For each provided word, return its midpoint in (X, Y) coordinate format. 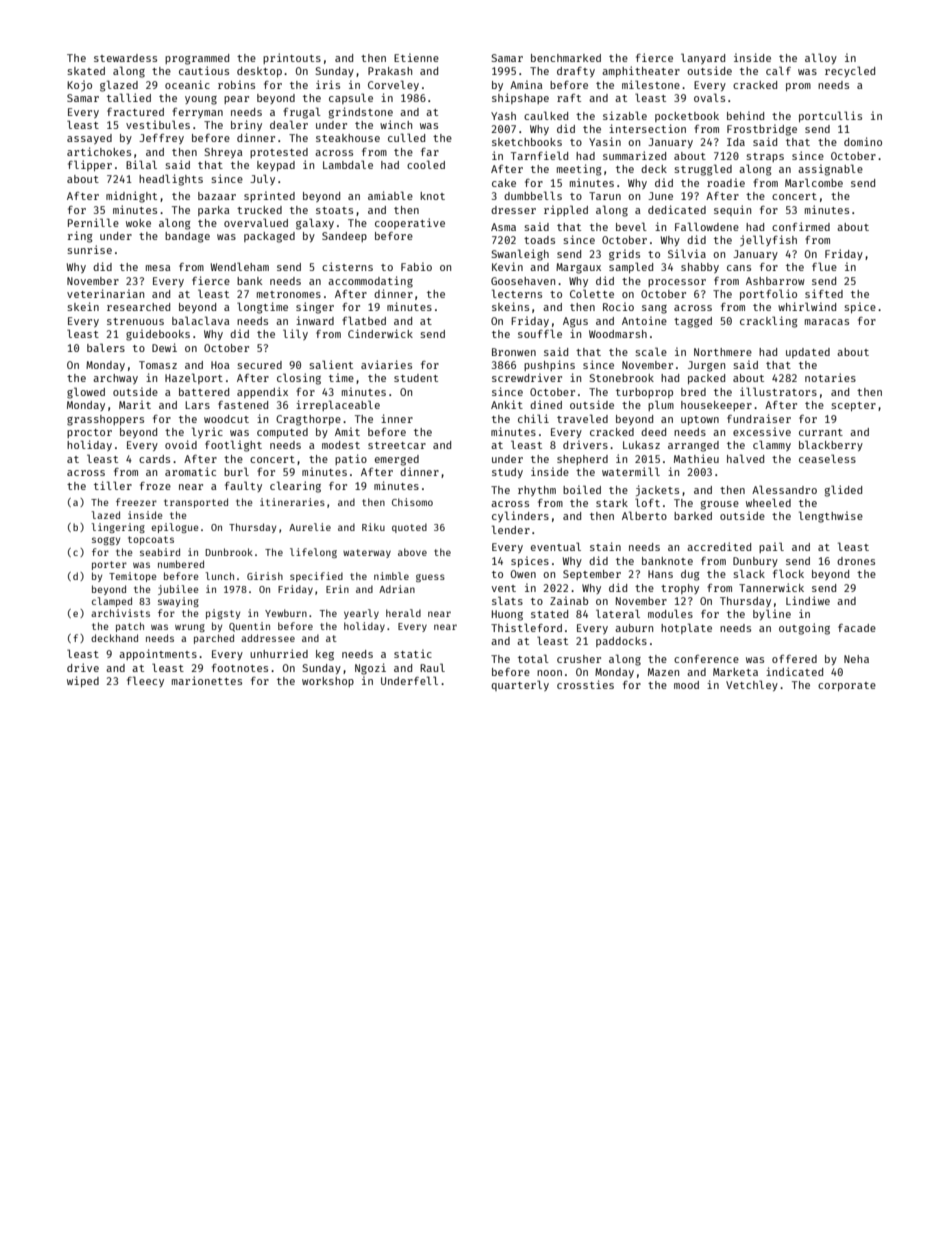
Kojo (79, 86)
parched (214, 639)
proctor (89, 433)
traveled (582, 418)
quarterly (520, 685)
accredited (719, 546)
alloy (821, 58)
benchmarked (566, 58)
